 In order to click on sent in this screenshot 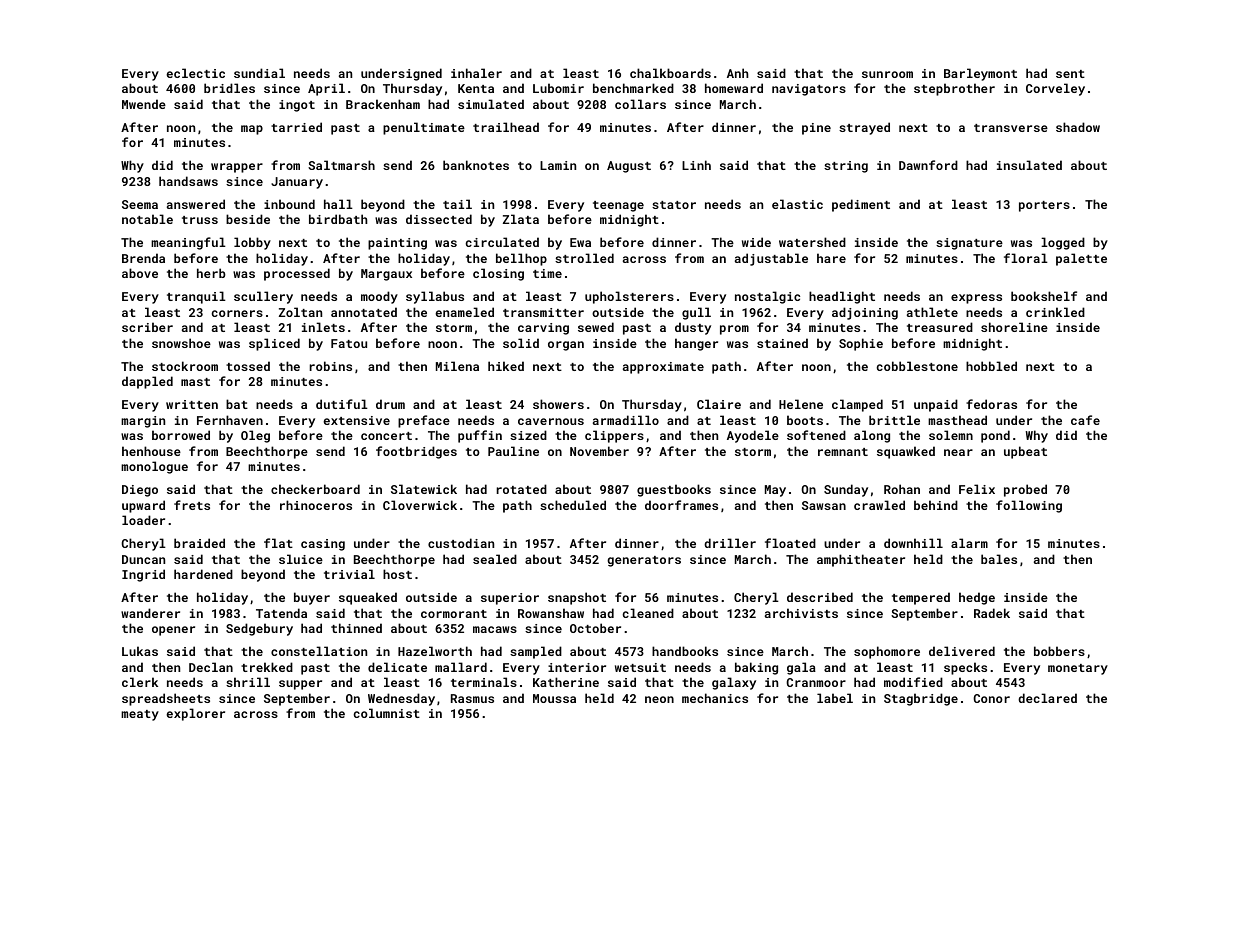, I will do `click(1070, 74)`.
